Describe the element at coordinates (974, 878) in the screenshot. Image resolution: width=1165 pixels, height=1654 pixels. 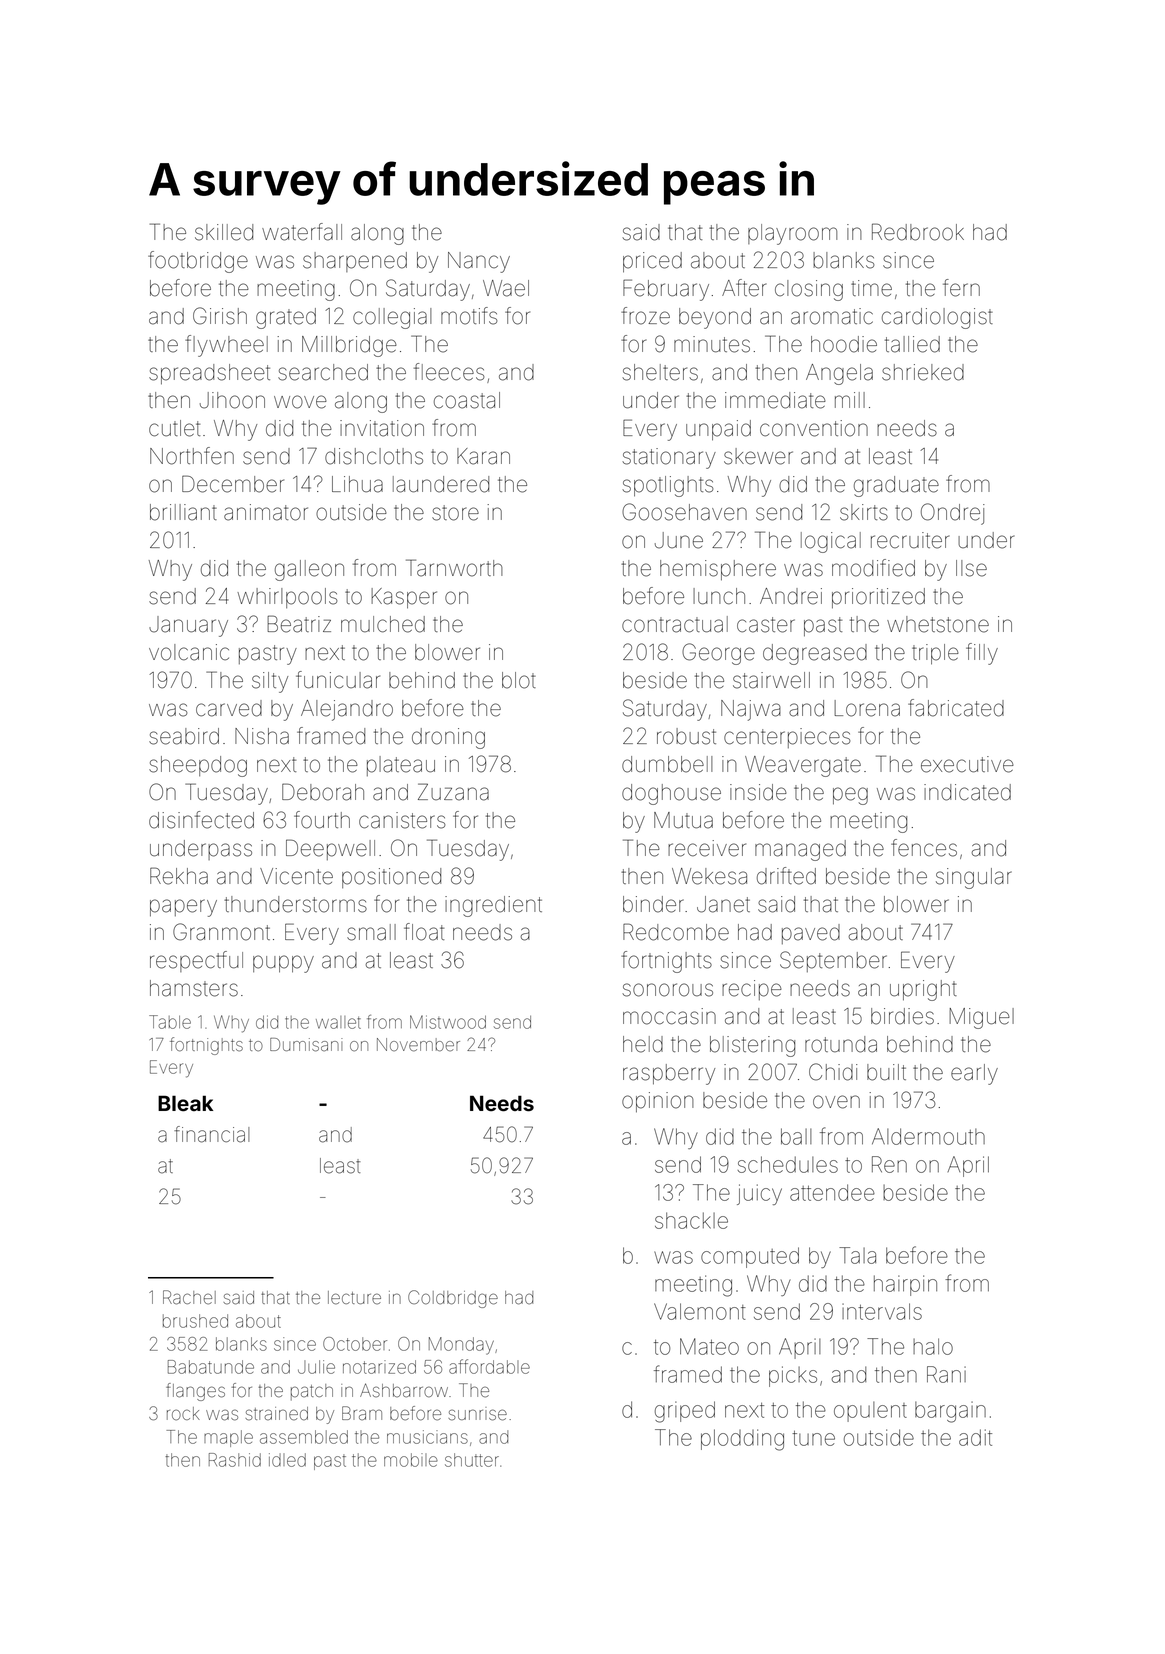
I see `singular` at that location.
